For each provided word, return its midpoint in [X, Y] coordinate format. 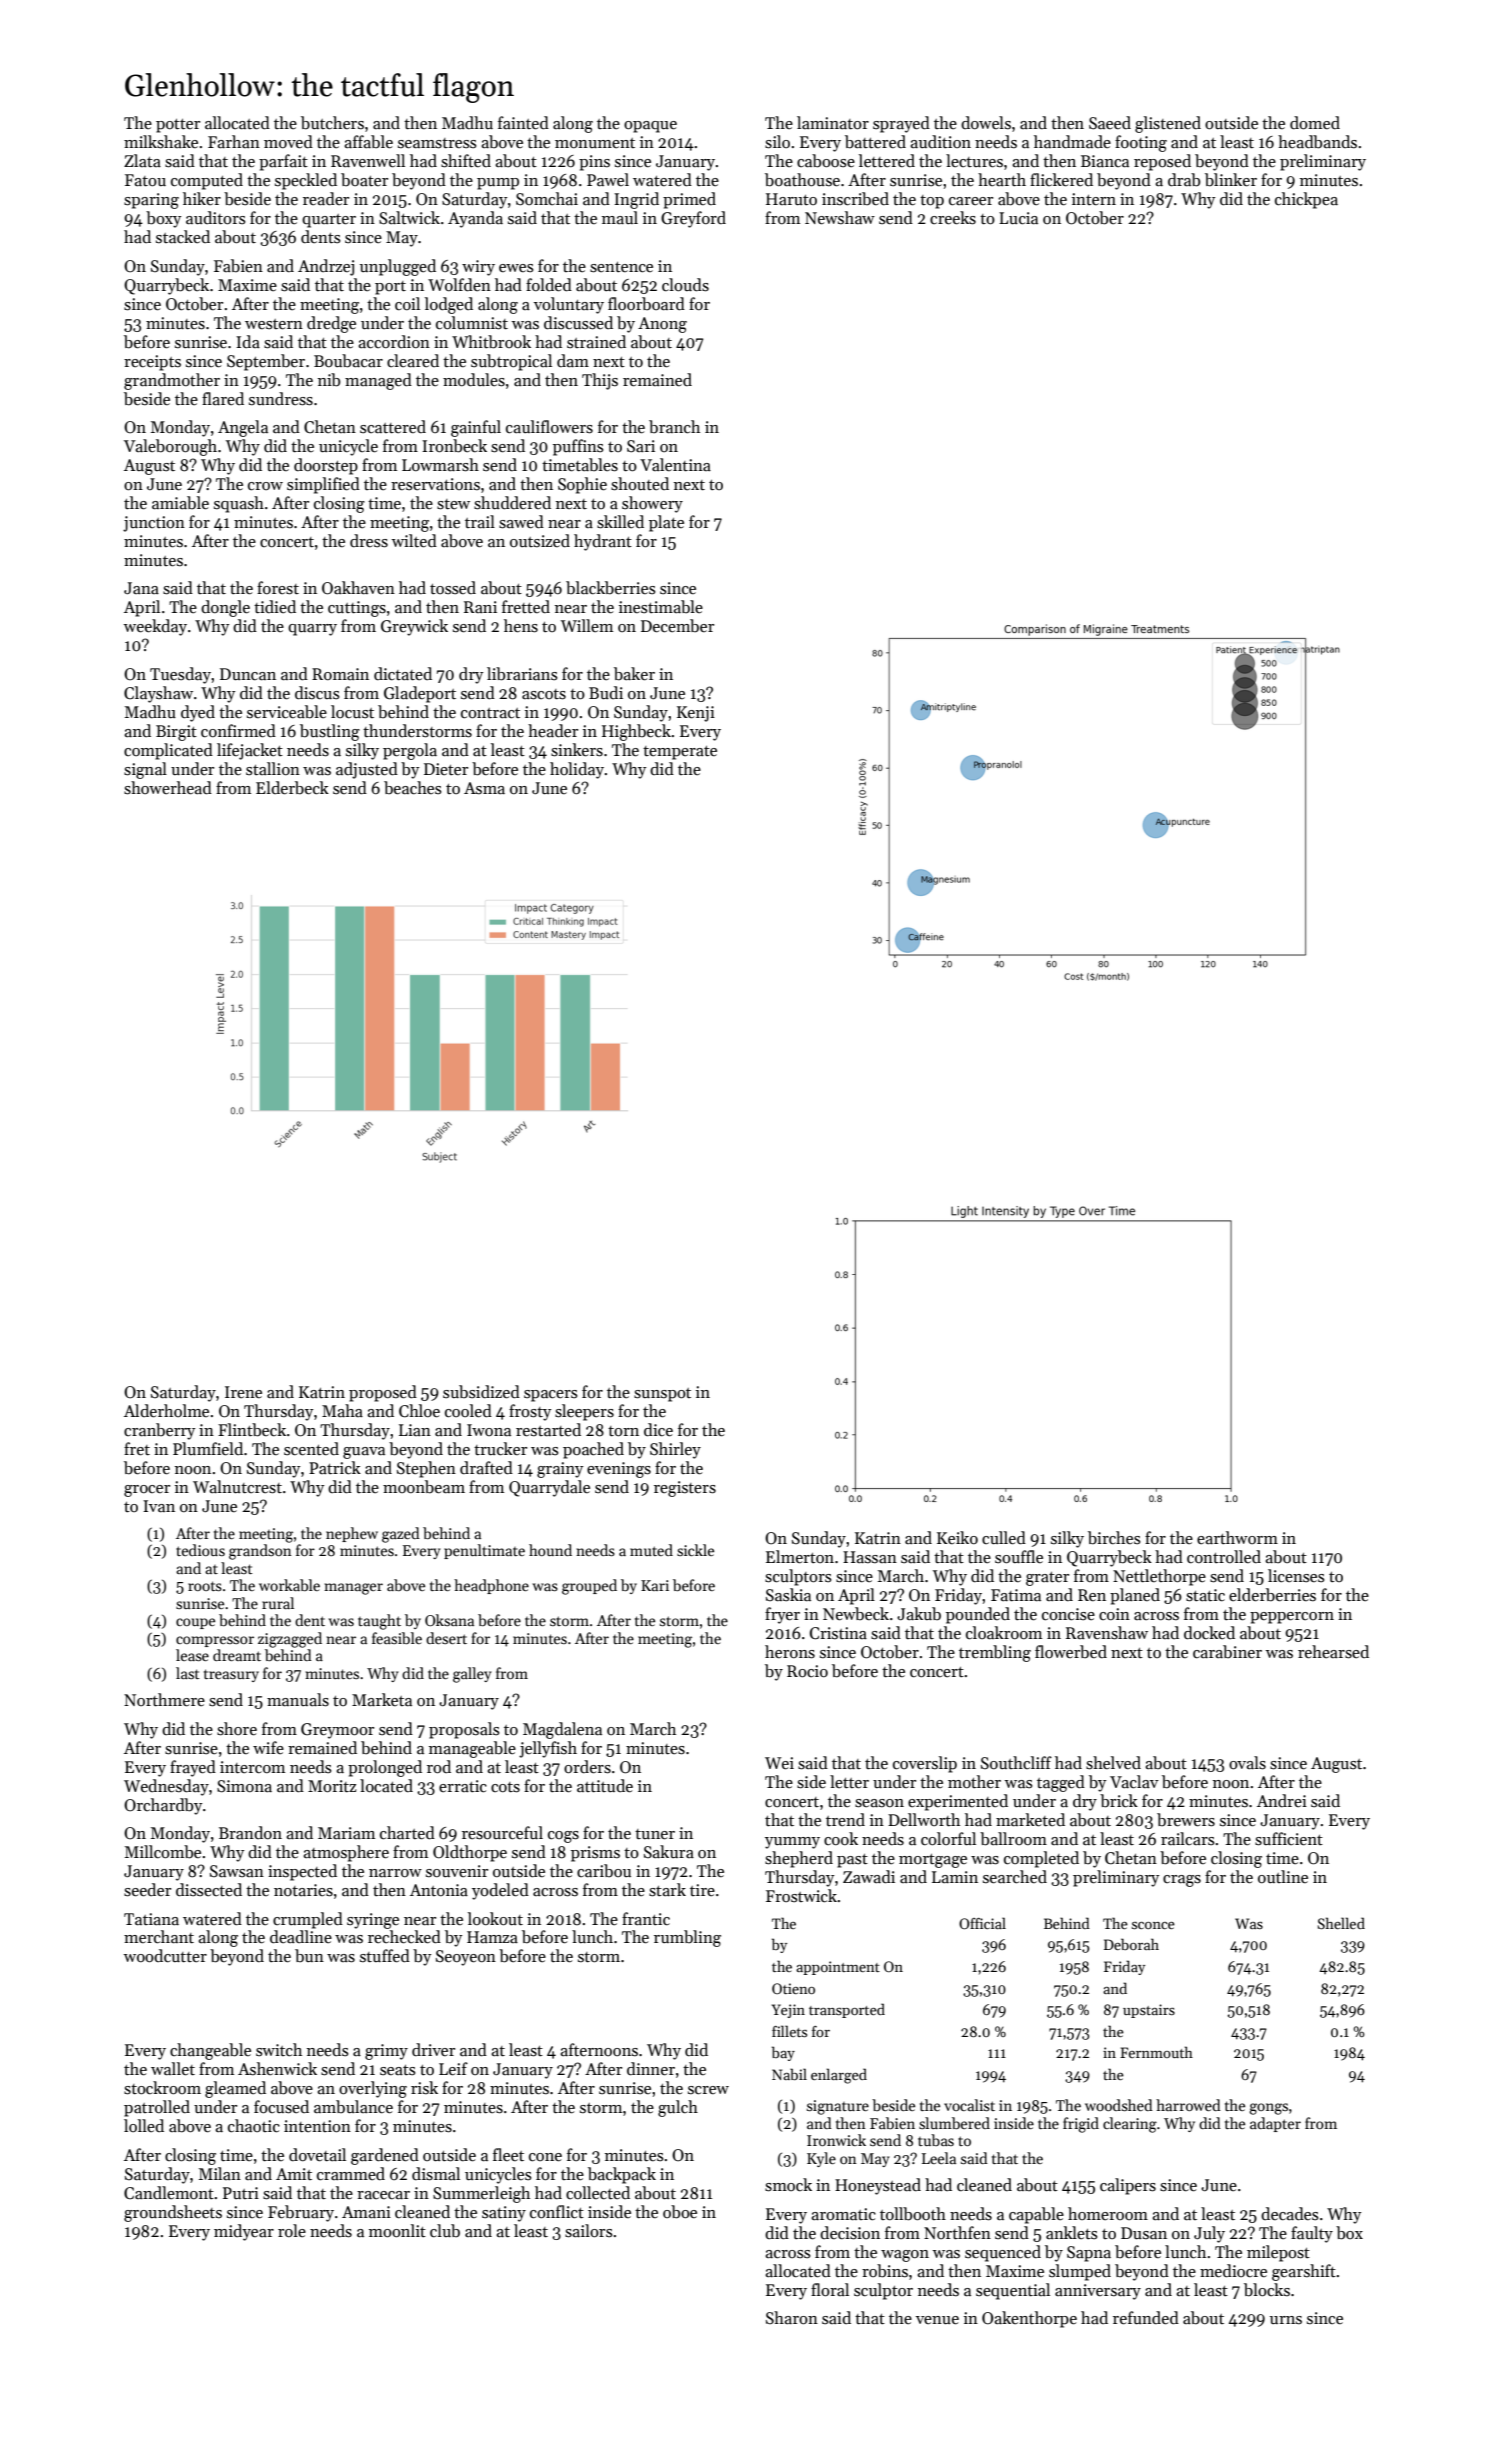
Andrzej [326, 267]
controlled [1224, 1557]
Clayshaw [158, 694]
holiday [577, 770]
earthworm [1237, 1538]
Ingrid [636, 200]
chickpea [1306, 200]
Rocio [807, 1671]
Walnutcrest [237, 1487]
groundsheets [173, 2213]
